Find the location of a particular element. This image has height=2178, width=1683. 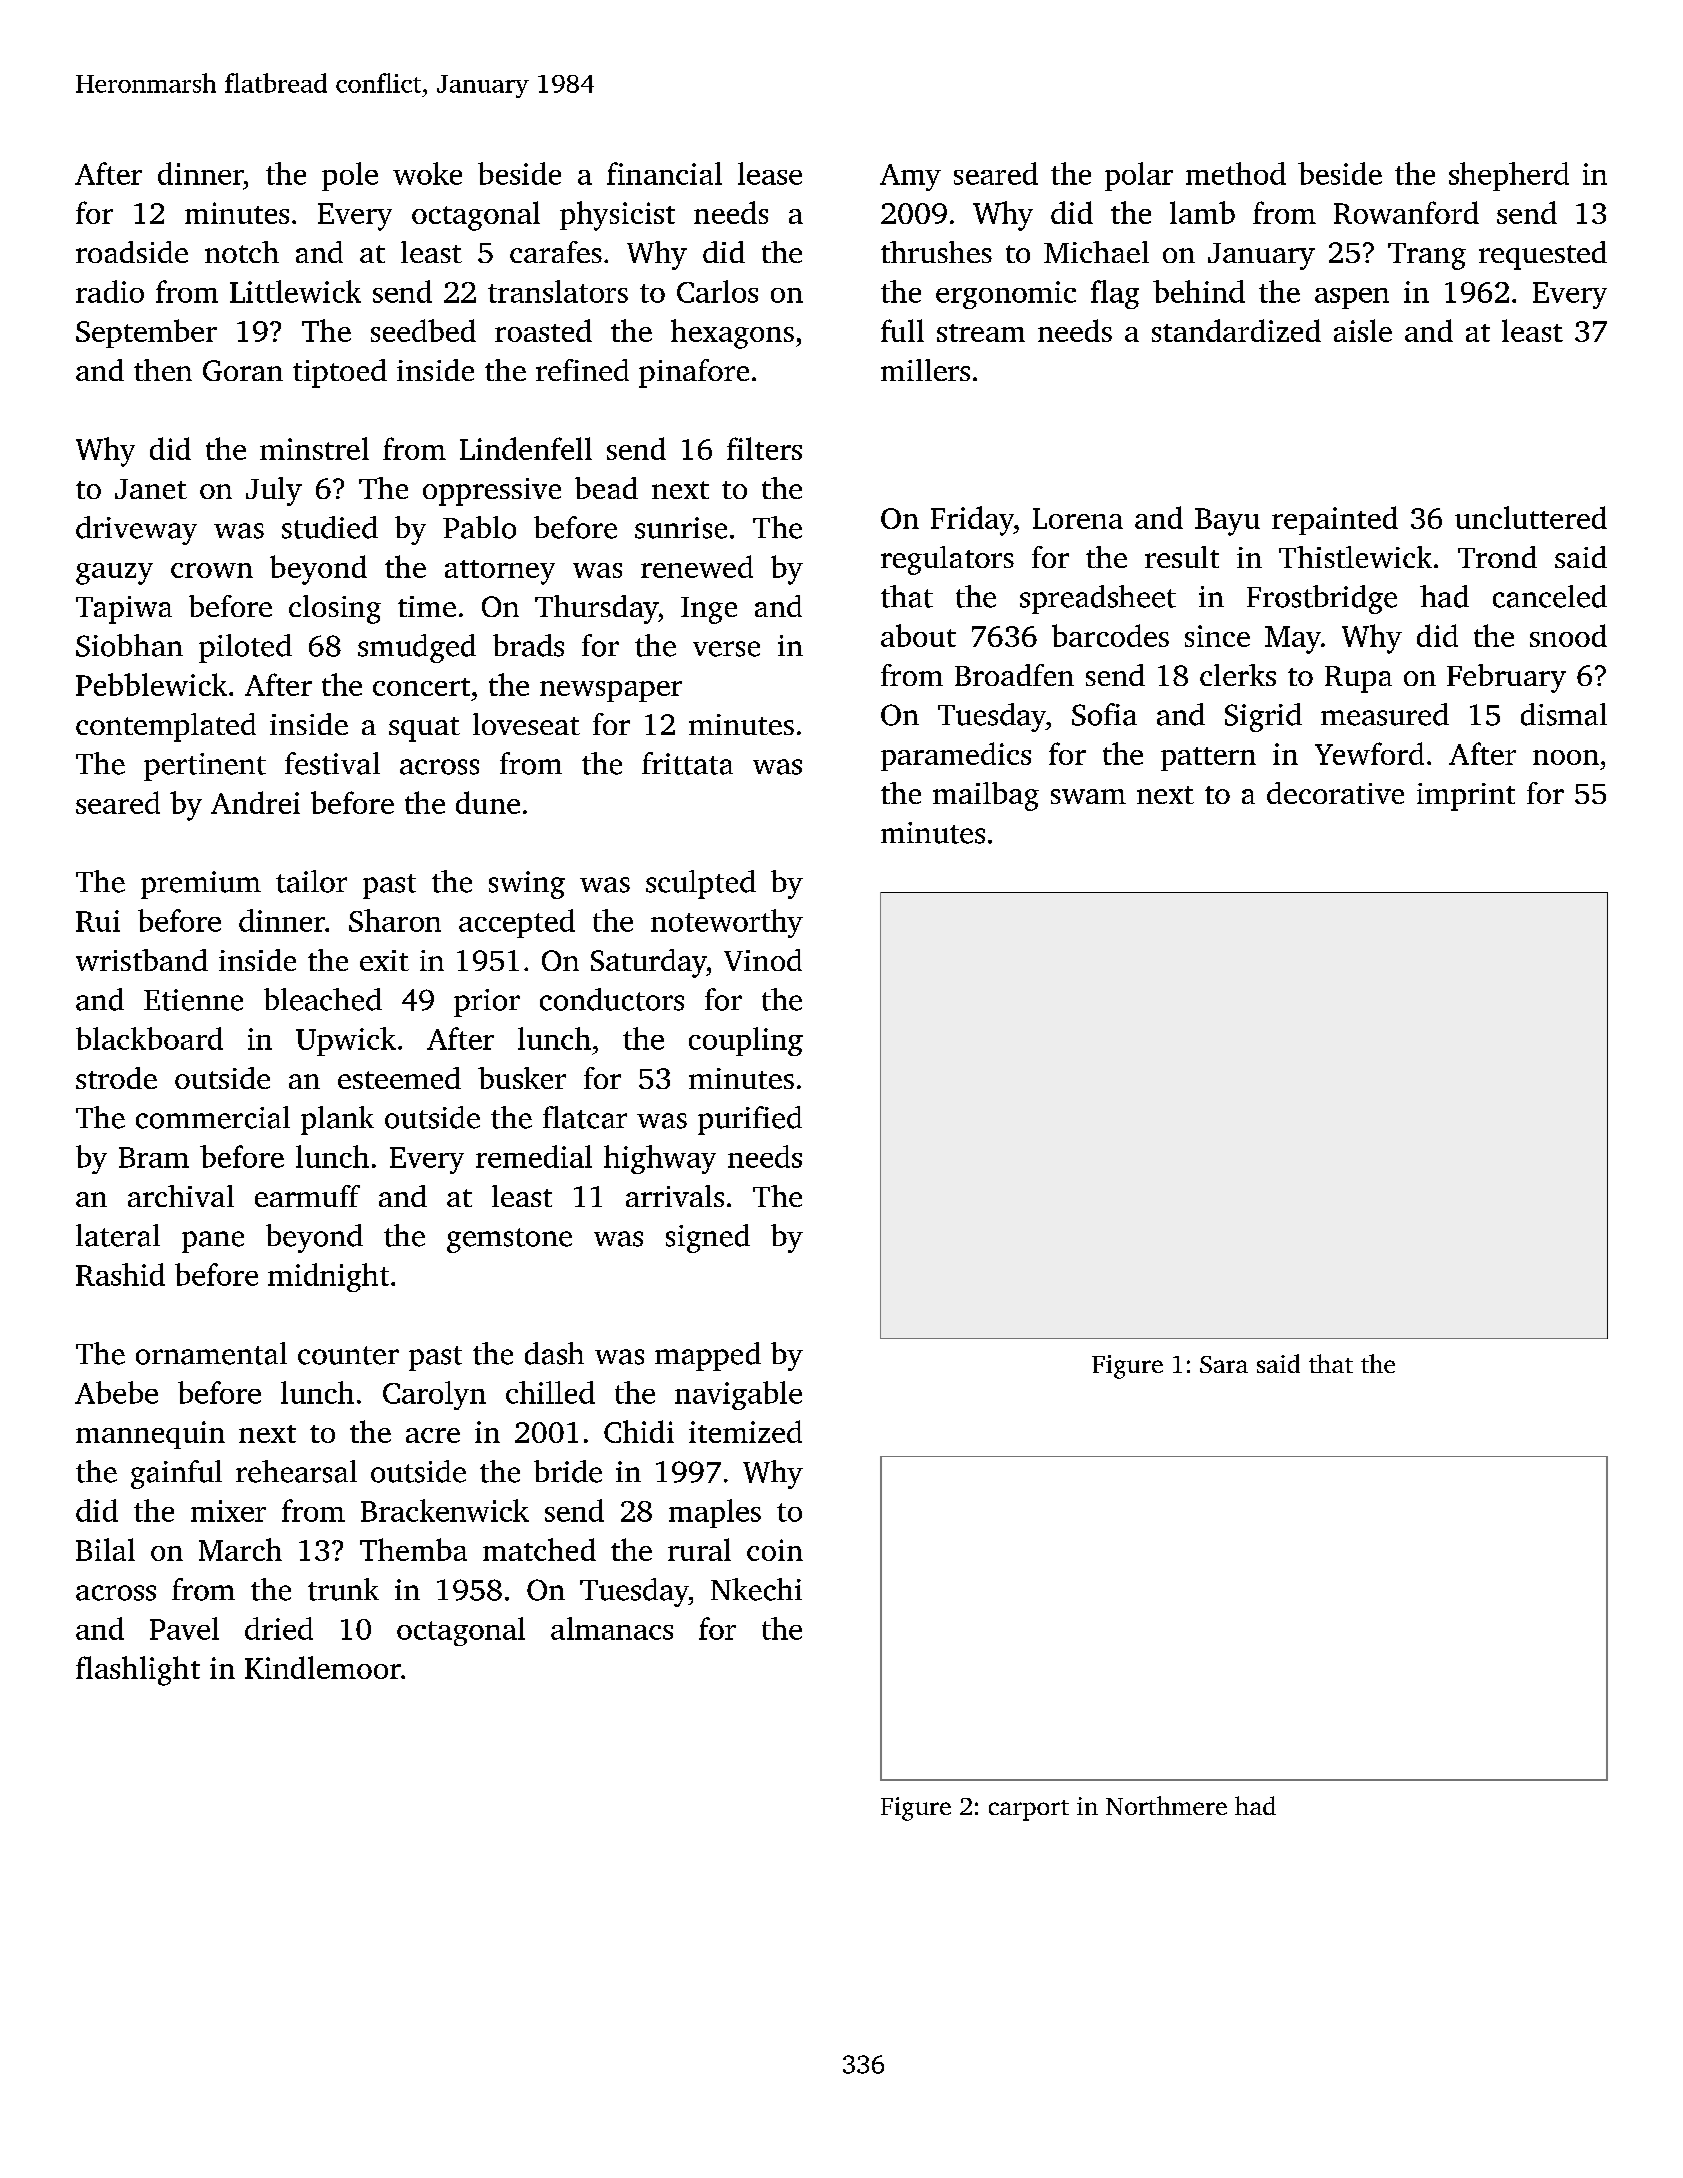

itemized is located at coordinates (745, 1431).
